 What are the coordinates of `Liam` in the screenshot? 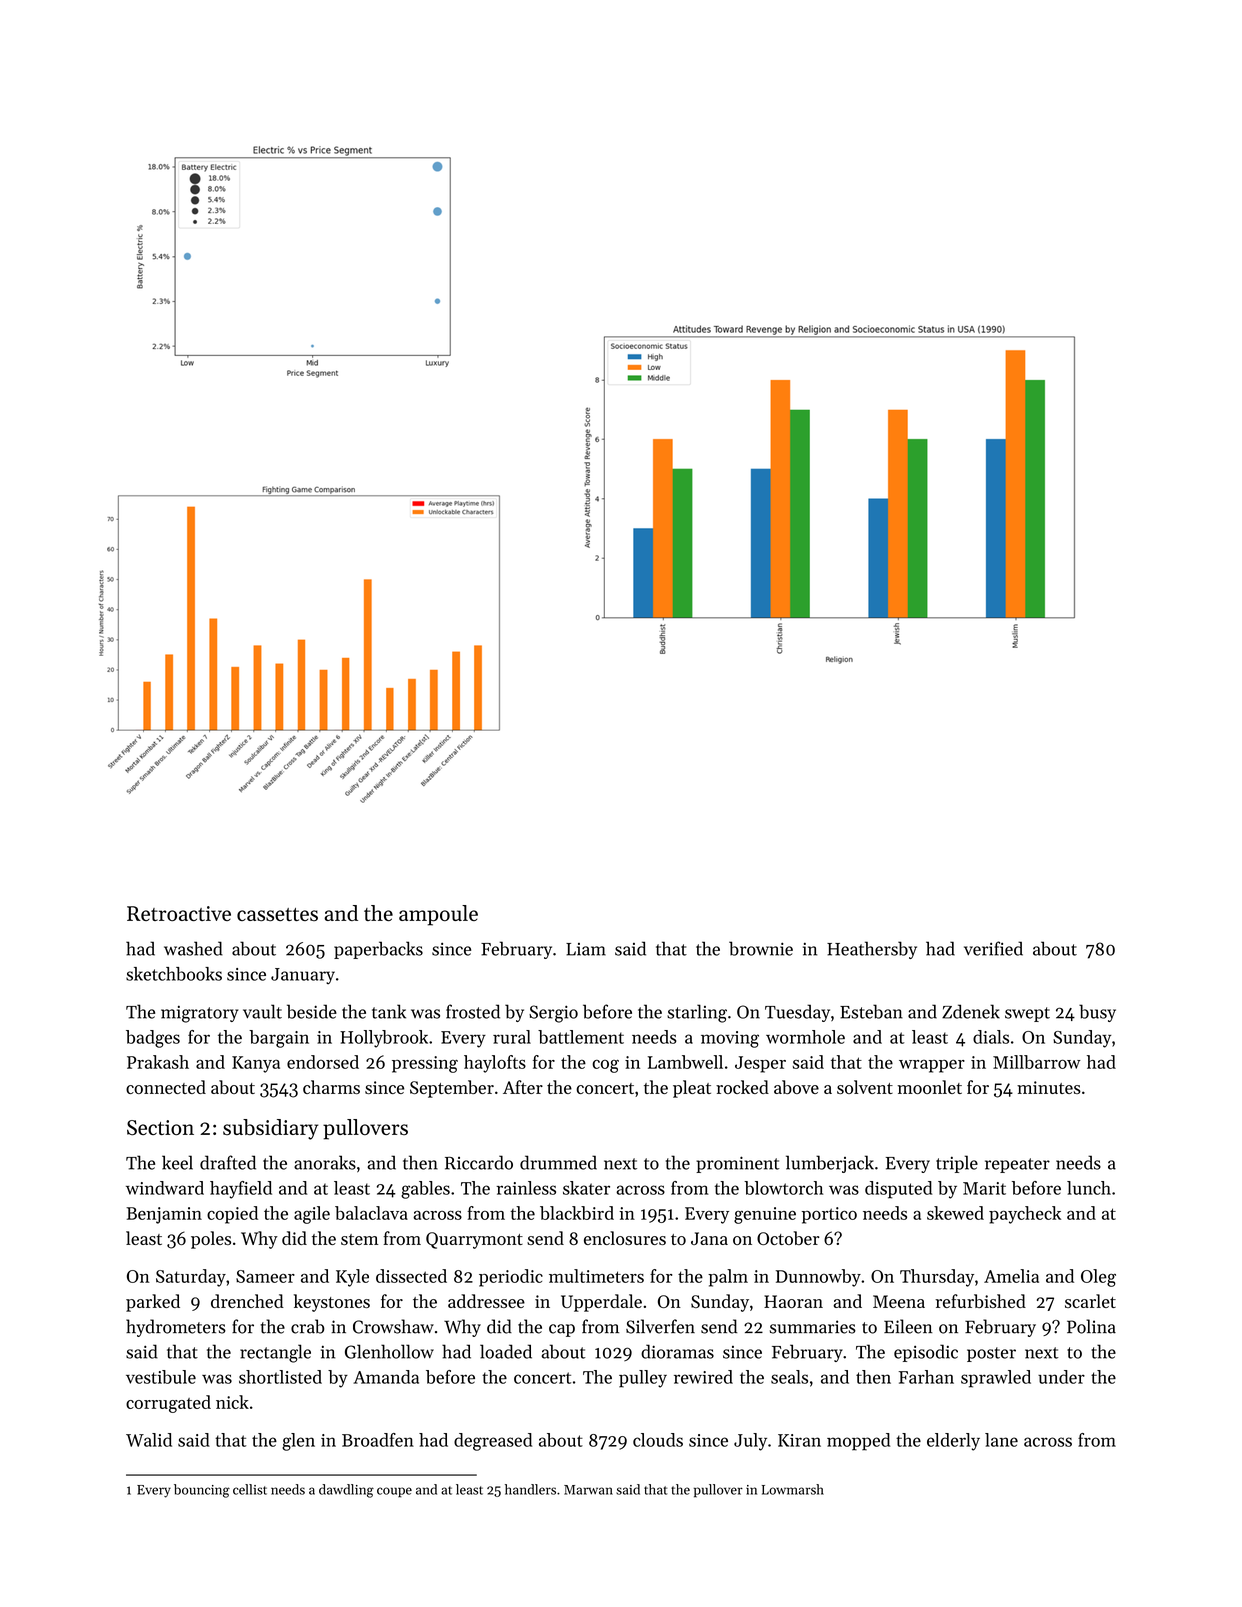 It's located at (586, 949).
